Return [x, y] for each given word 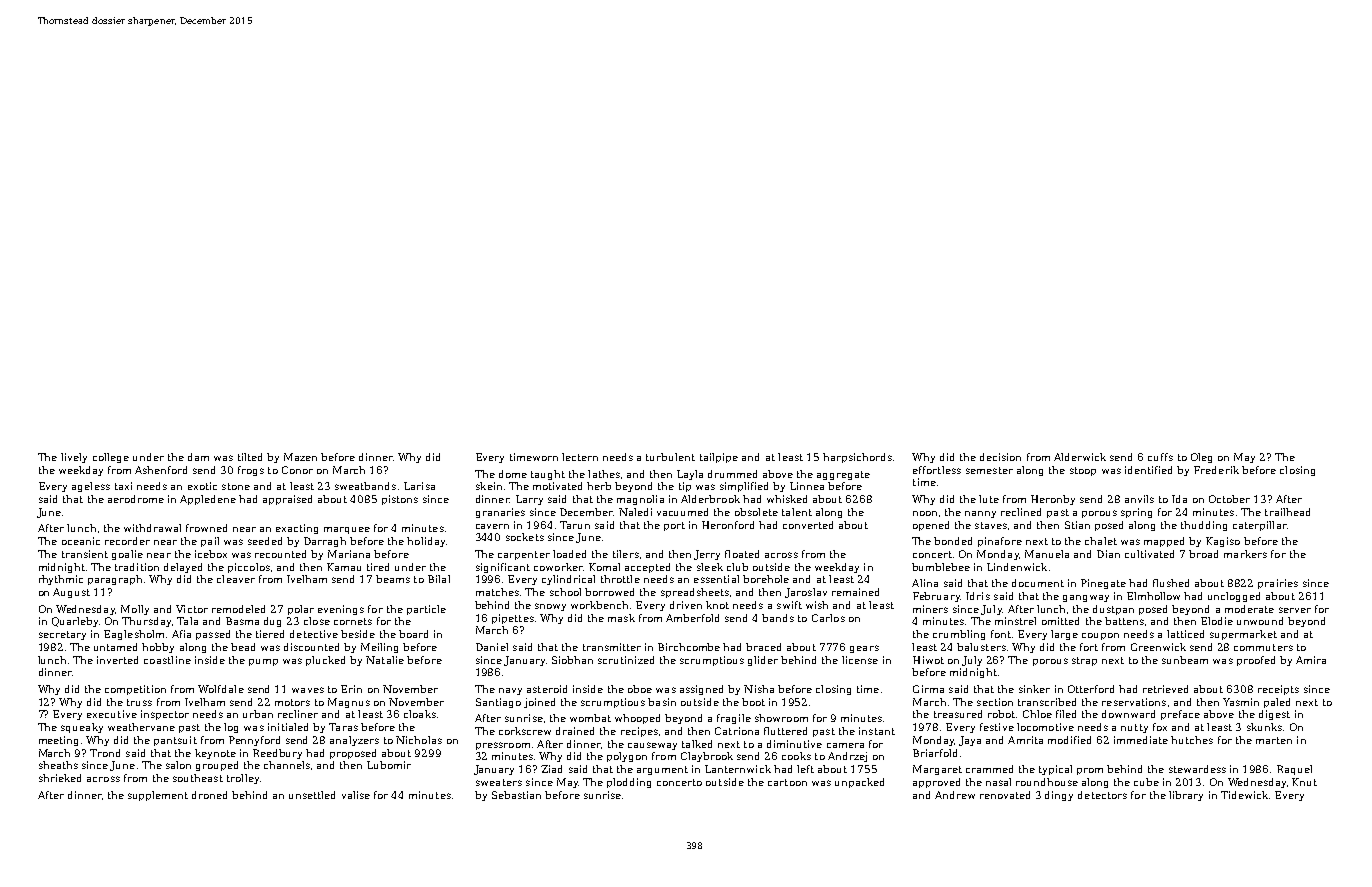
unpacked [859, 783]
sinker [1034, 689]
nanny [980, 514]
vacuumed [682, 512]
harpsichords [857, 458]
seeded [265, 541]
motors [292, 702]
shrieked [60, 778]
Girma [928, 689]
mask [621, 618]
